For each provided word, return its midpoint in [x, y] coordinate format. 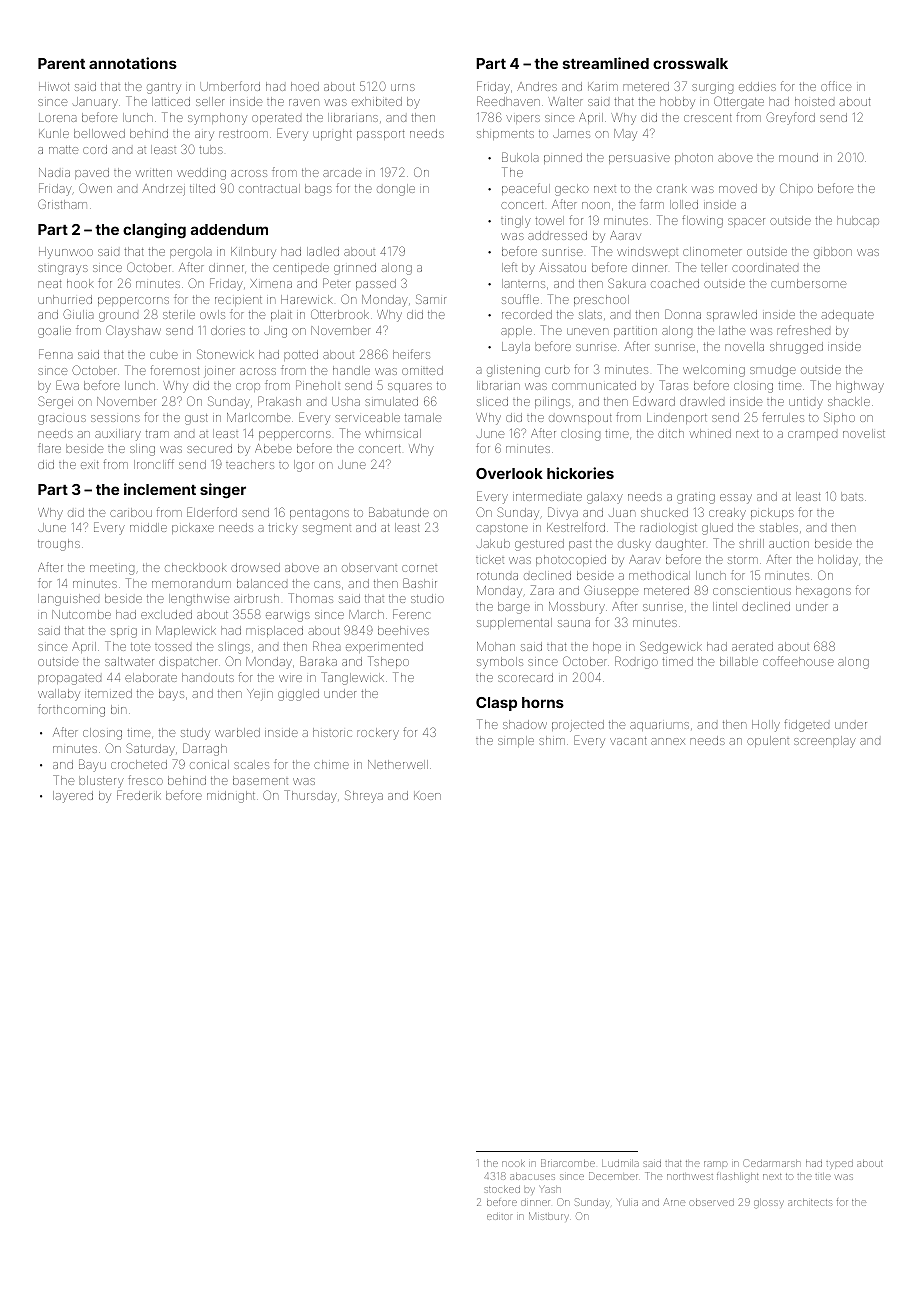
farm [652, 204]
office [836, 86]
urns [403, 87]
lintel [725, 606]
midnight [231, 797]
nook [513, 1163]
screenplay [825, 742]
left [509, 267]
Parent [61, 63]
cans [327, 584]
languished [68, 600]
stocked [502, 1189]
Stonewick [225, 354]
